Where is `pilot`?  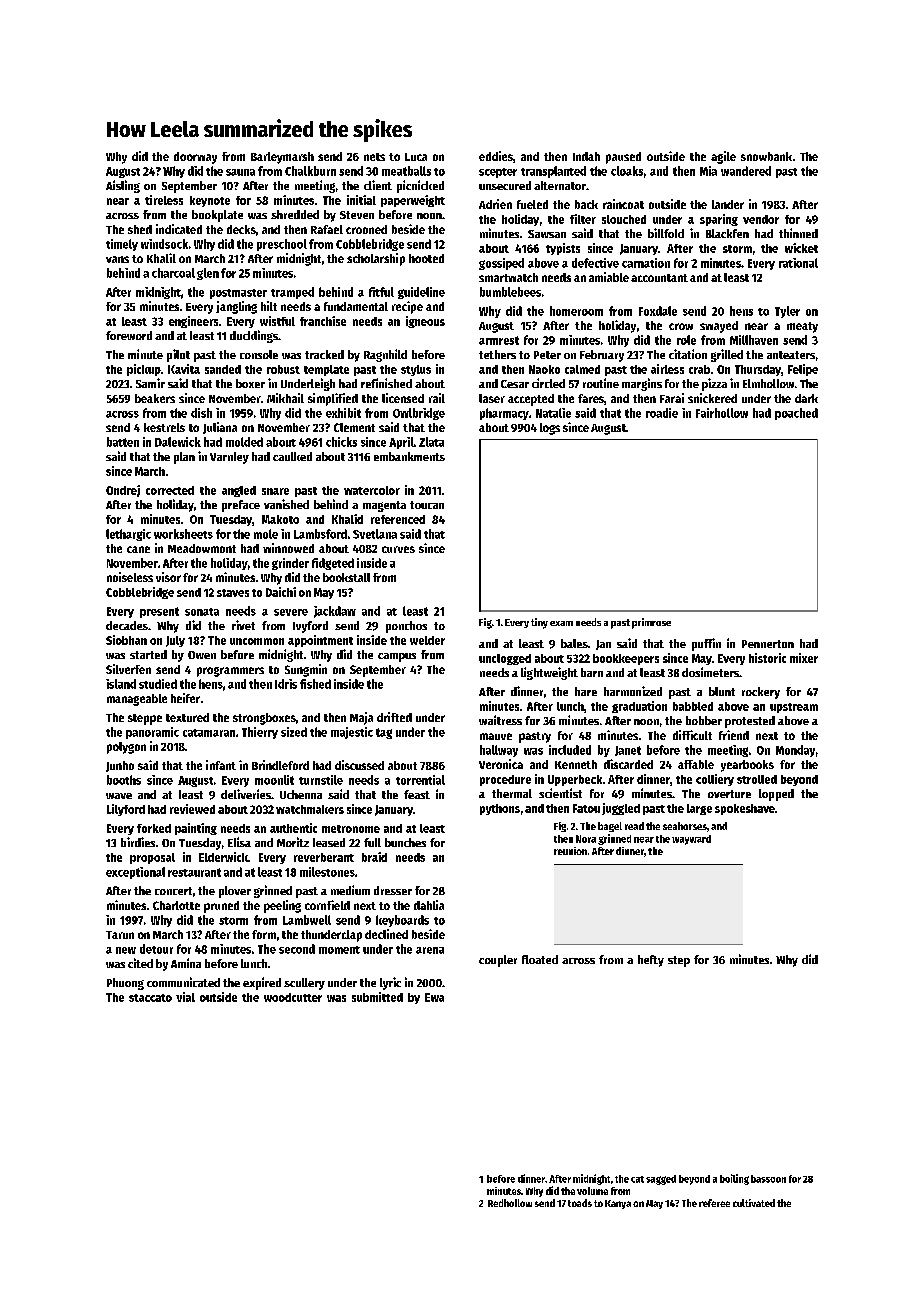
pilot is located at coordinates (178, 355).
